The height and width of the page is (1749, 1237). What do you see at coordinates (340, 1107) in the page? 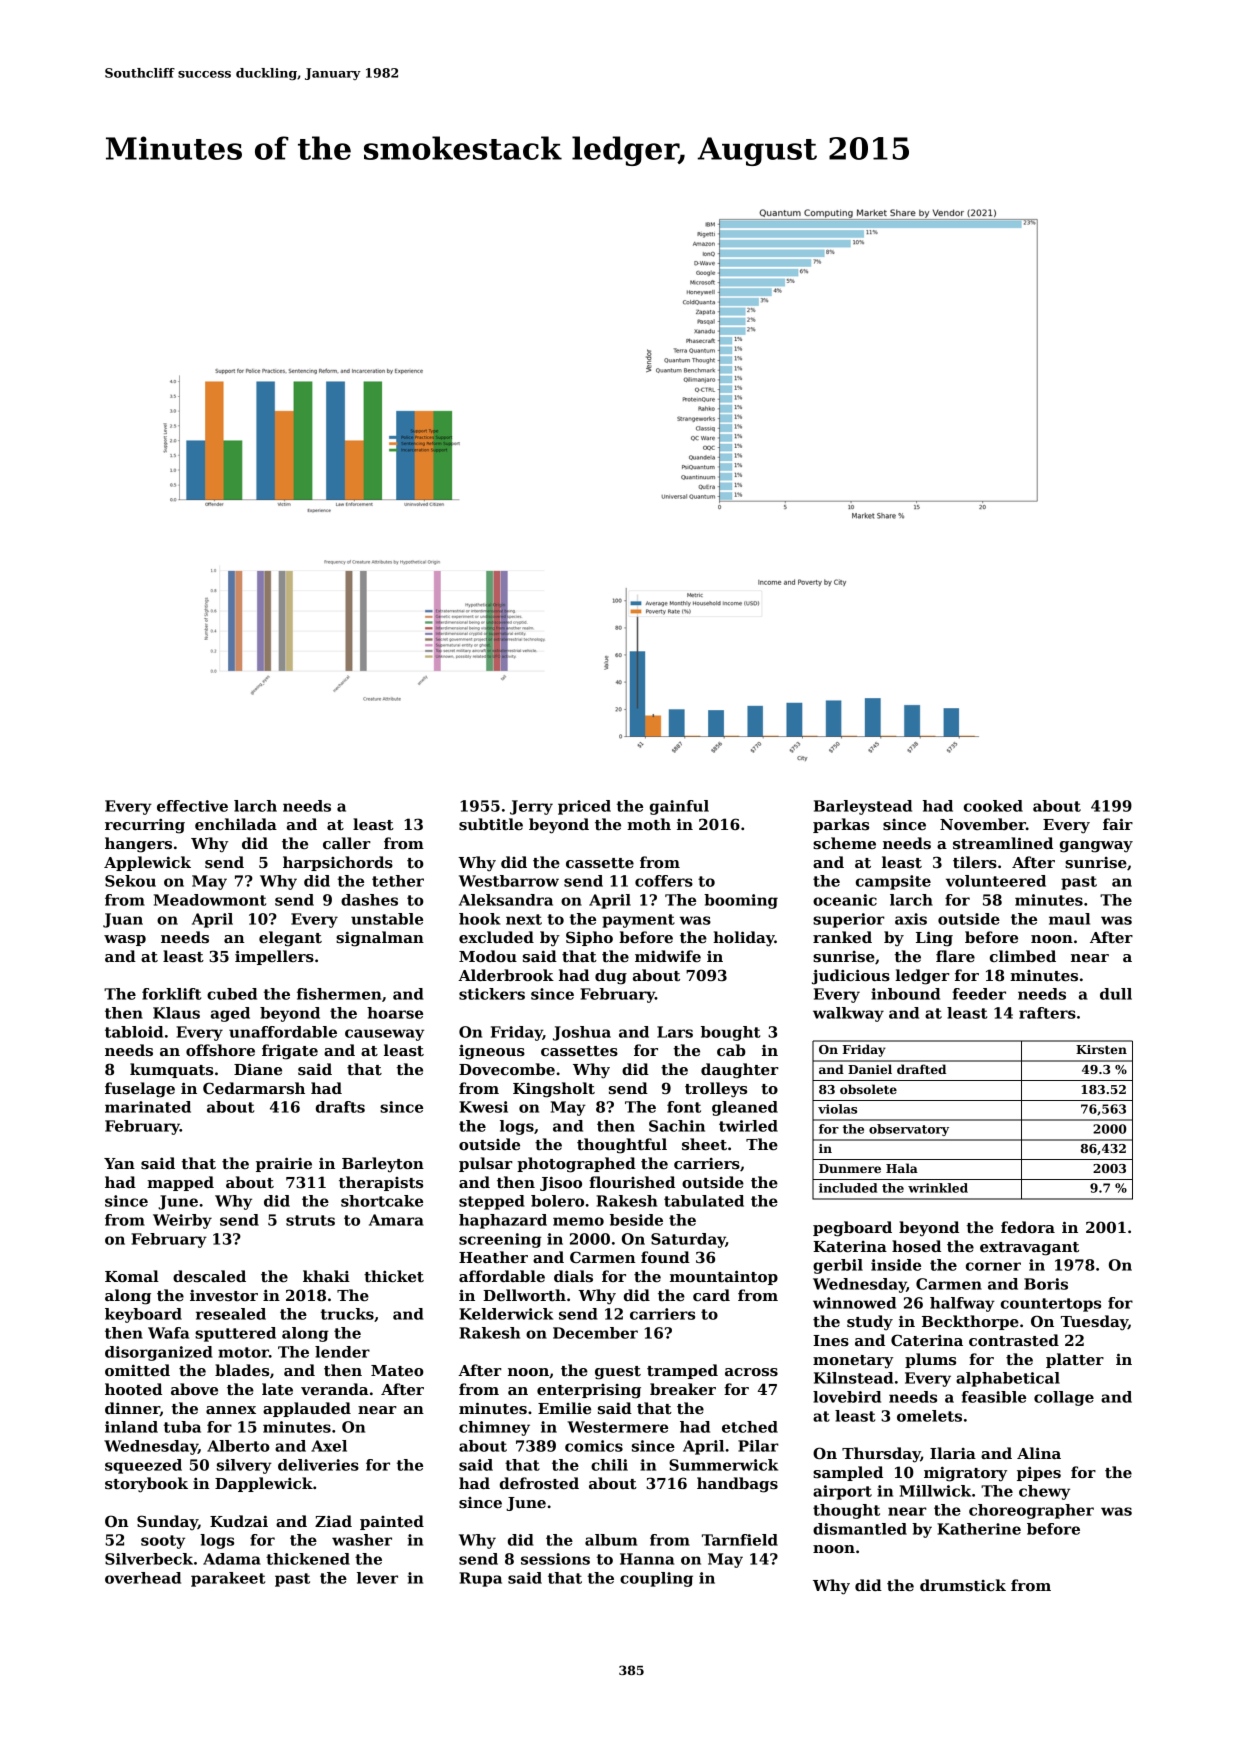
I see `drafts` at bounding box center [340, 1107].
